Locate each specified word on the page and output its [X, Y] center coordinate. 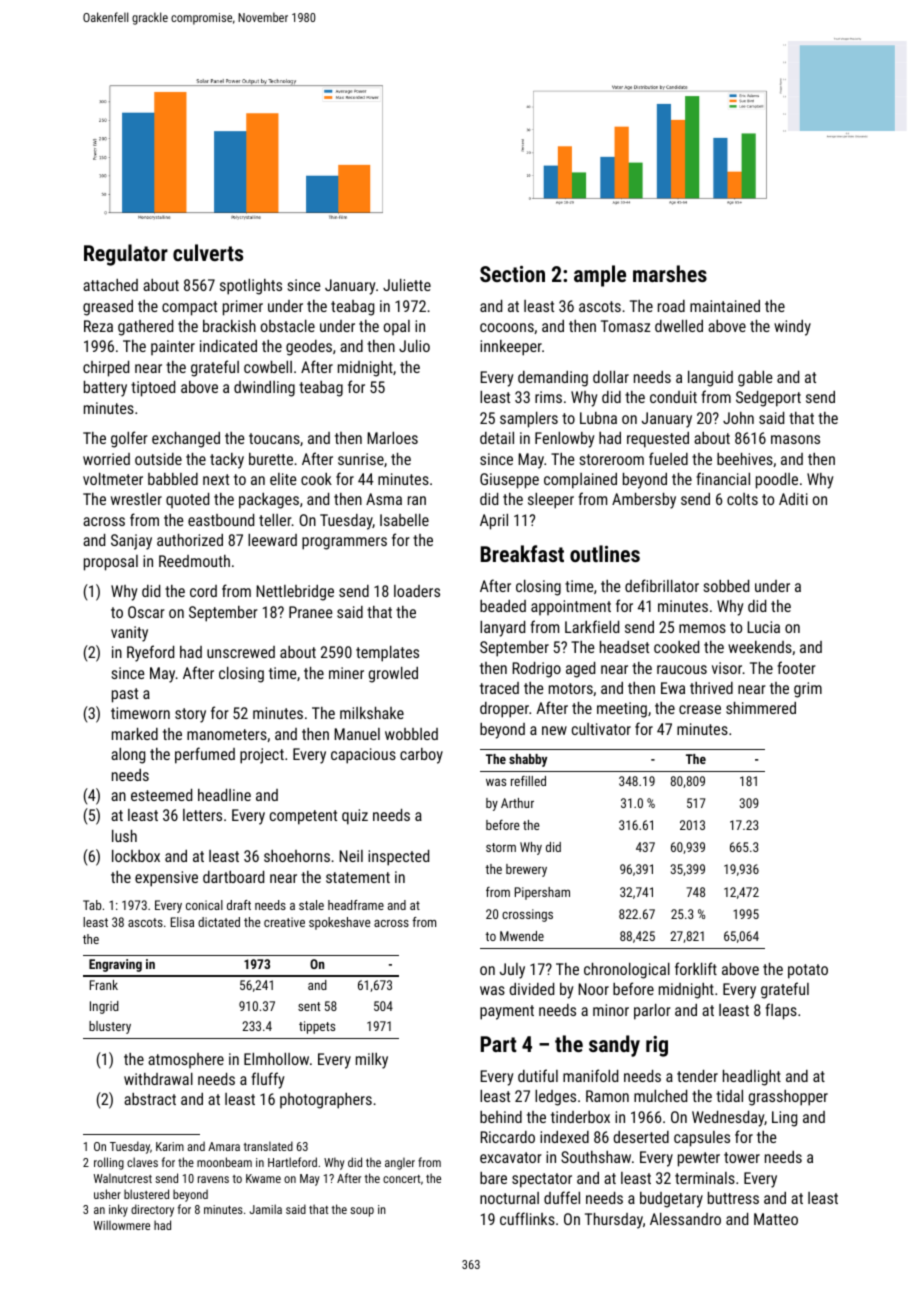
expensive [166, 879]
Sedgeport [768, 399]
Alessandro [685, 1219]
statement [358, 877]
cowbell [268, 367]
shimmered [761, 708]
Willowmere [122, 1225]
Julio [414, 346]
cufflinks [527, 1218]
